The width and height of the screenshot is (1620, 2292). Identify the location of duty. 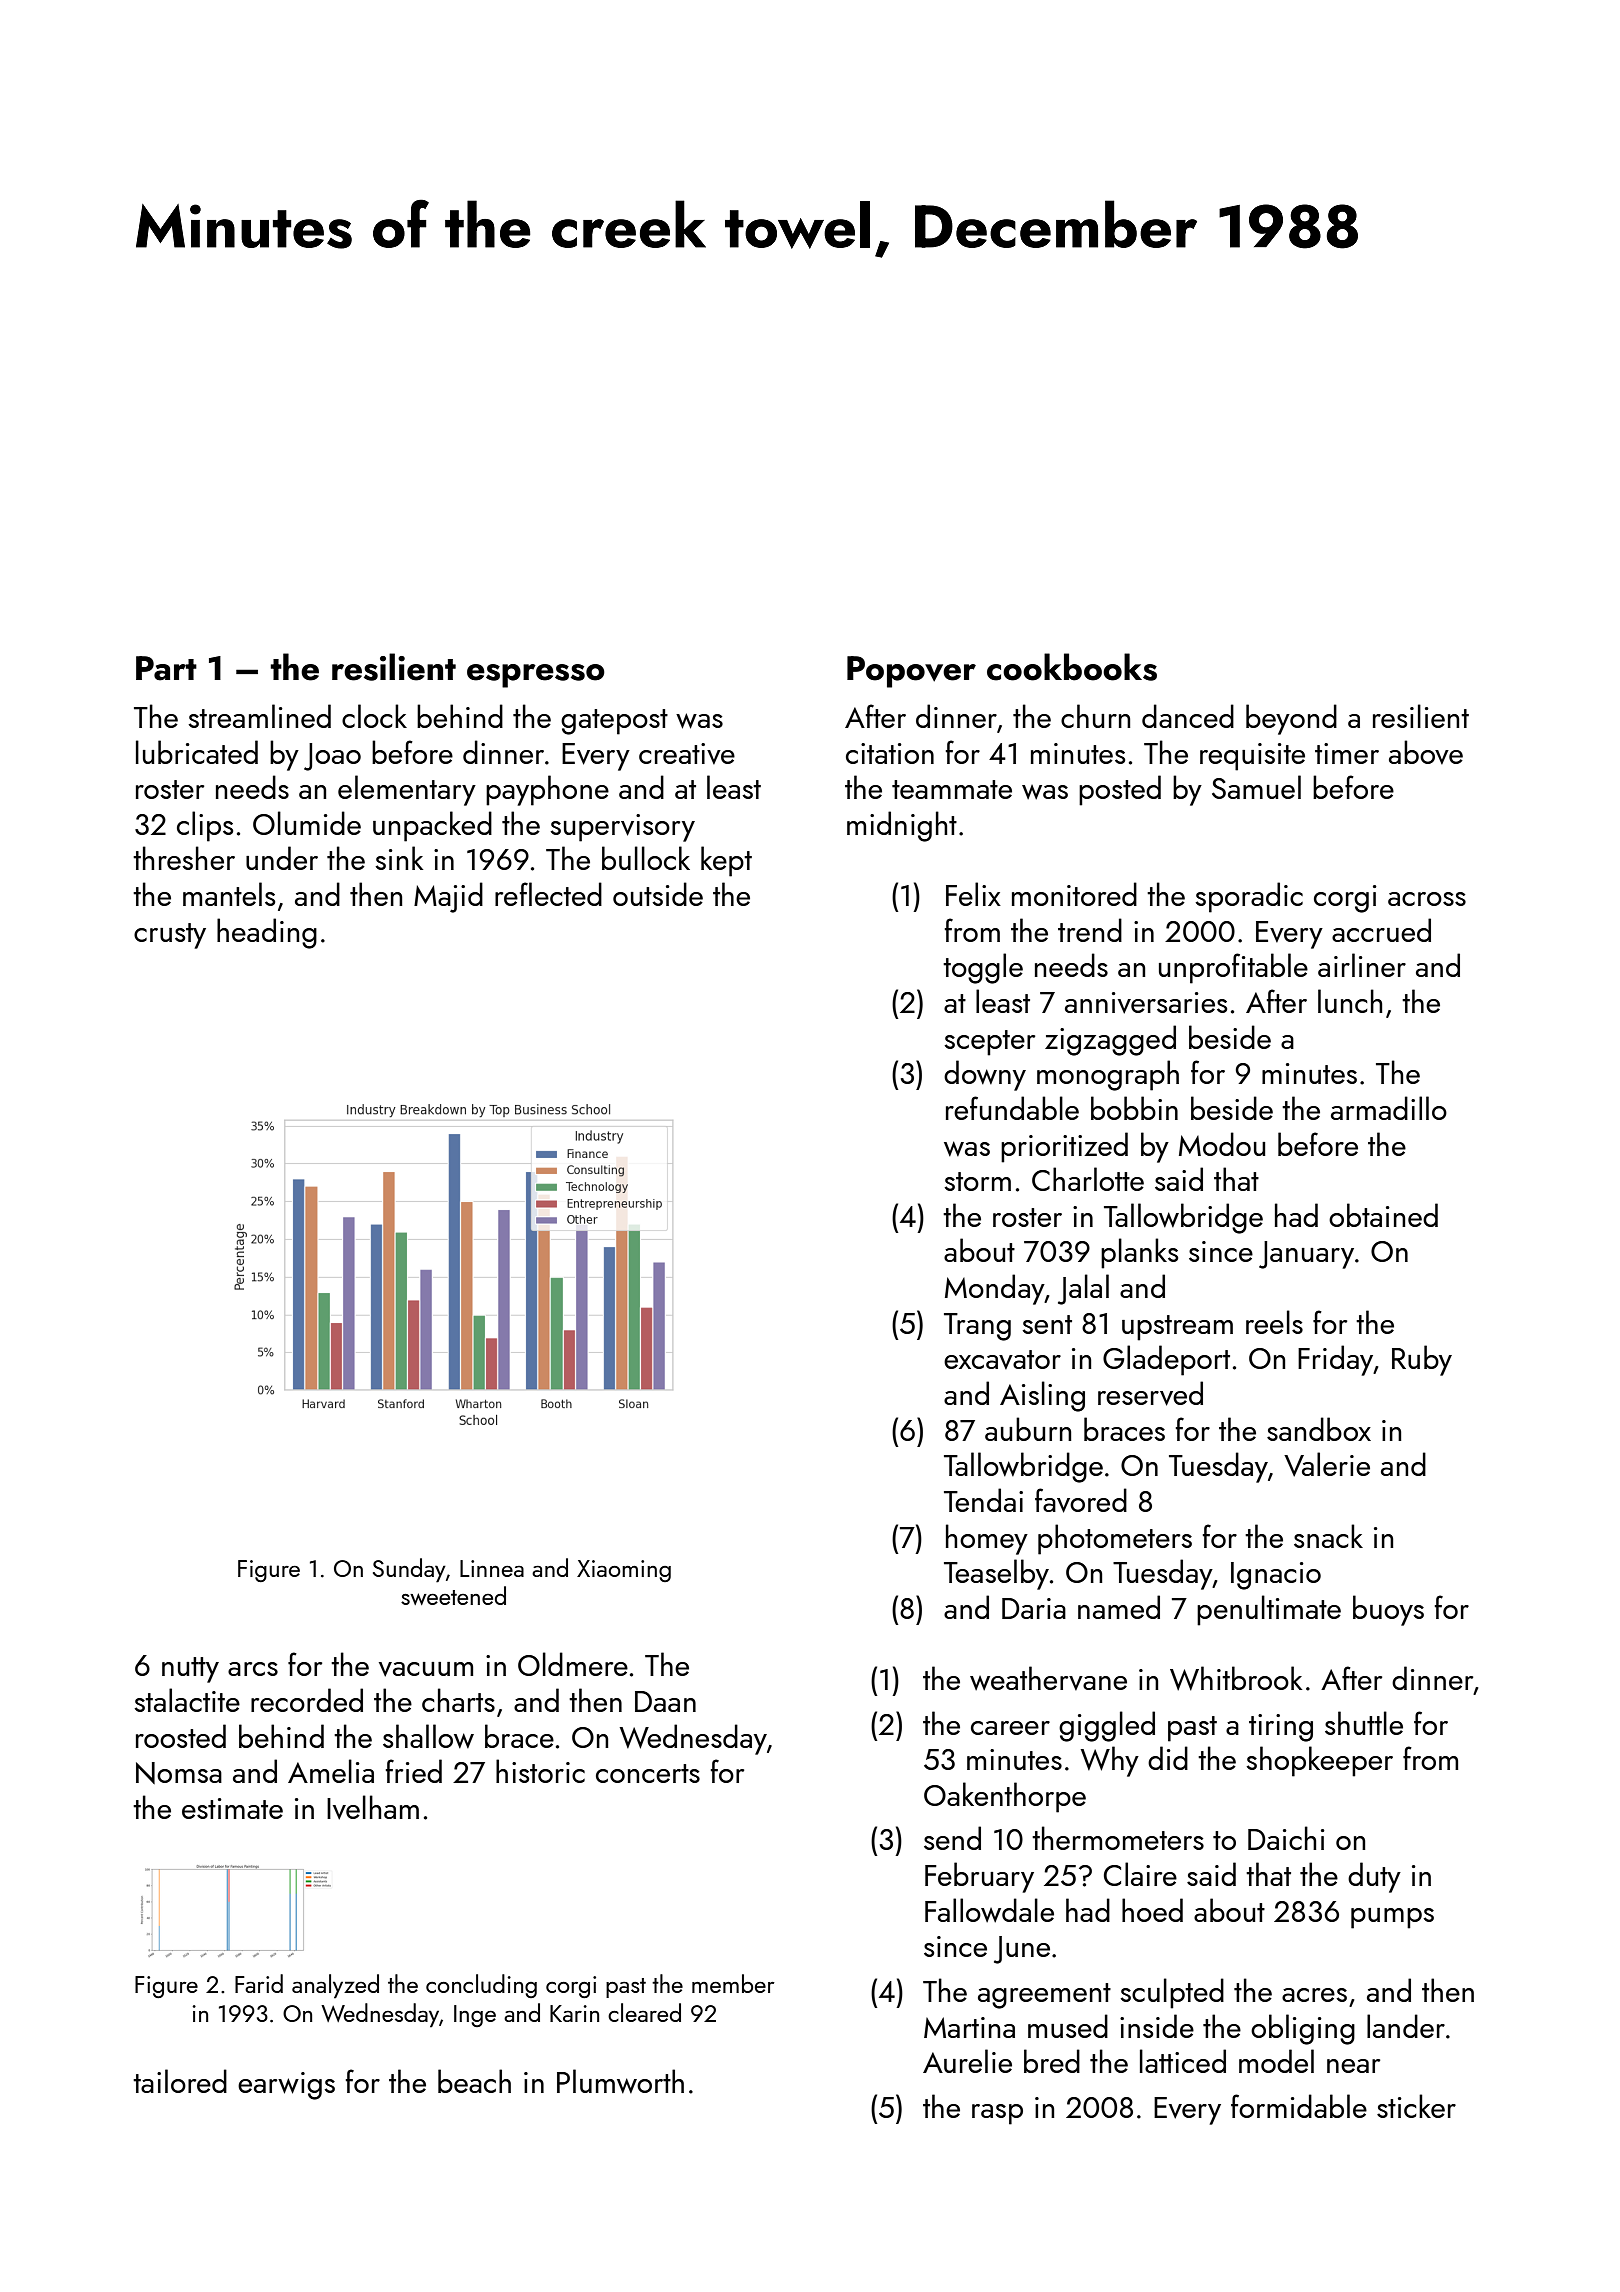
(1374, 1877).
